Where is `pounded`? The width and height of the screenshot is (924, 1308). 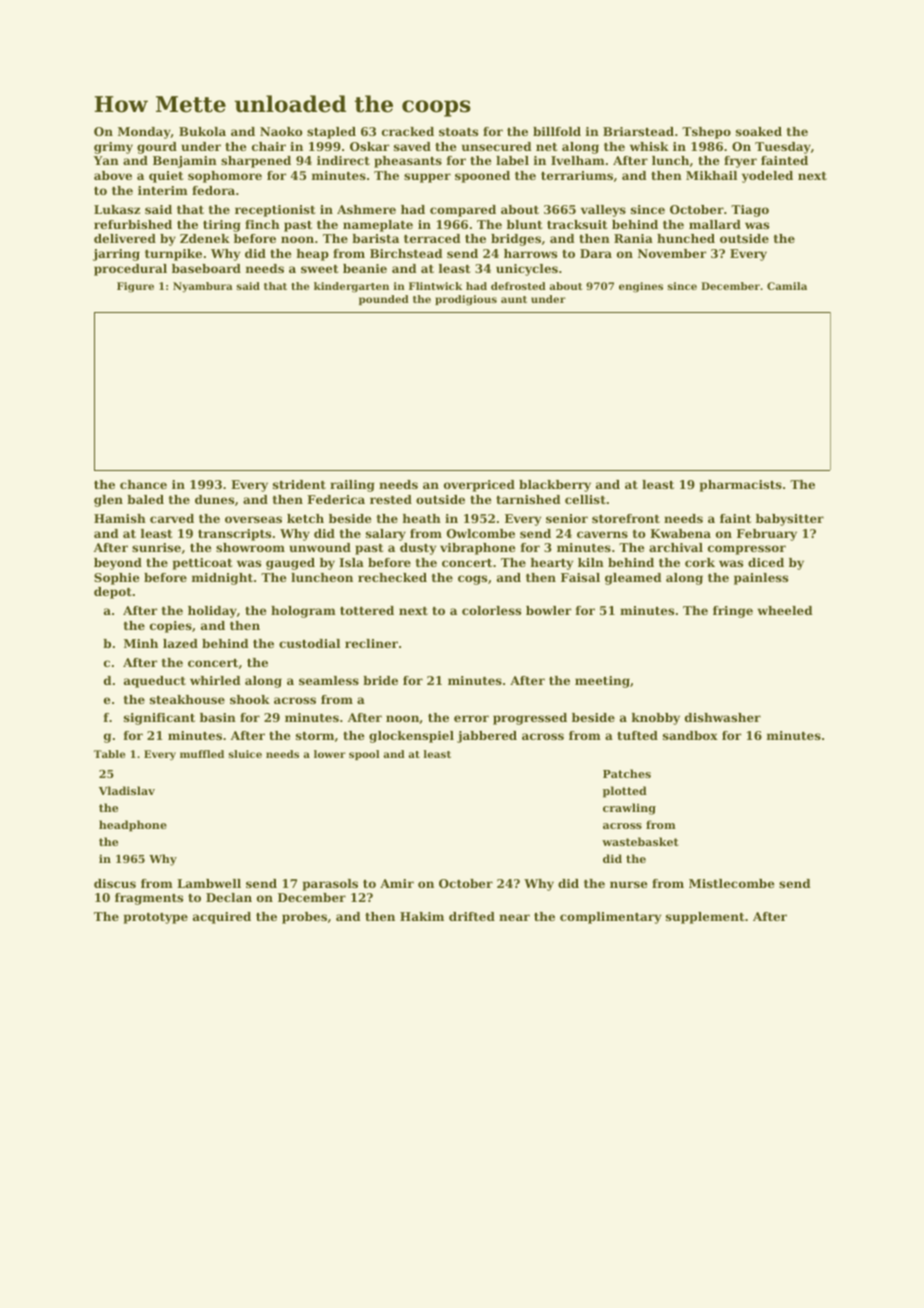
pounded is located at coordinates (384, 300).
